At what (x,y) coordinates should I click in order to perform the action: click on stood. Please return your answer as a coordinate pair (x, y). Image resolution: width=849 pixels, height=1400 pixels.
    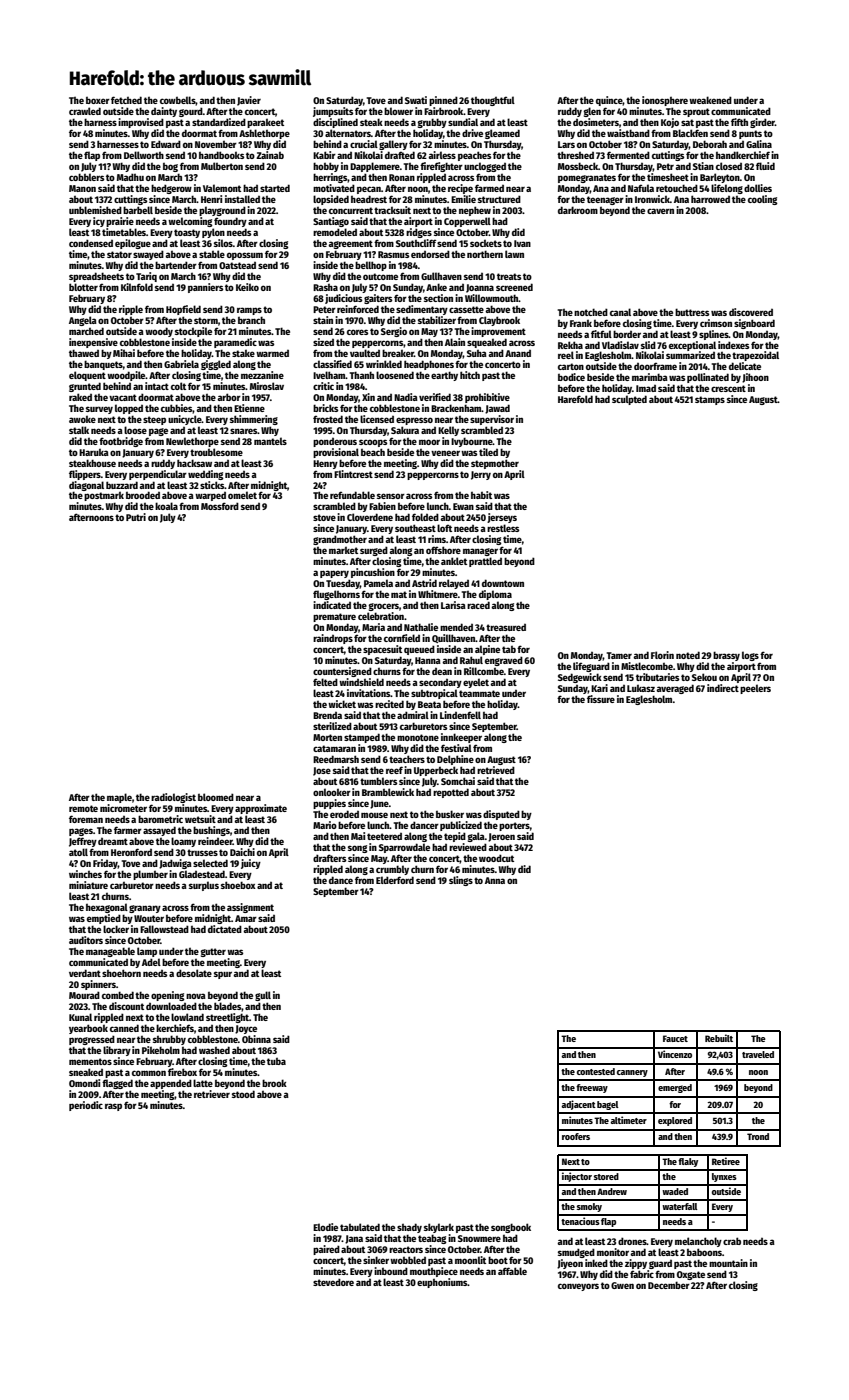
    Looking at the image, I should click on (243, 1094).
